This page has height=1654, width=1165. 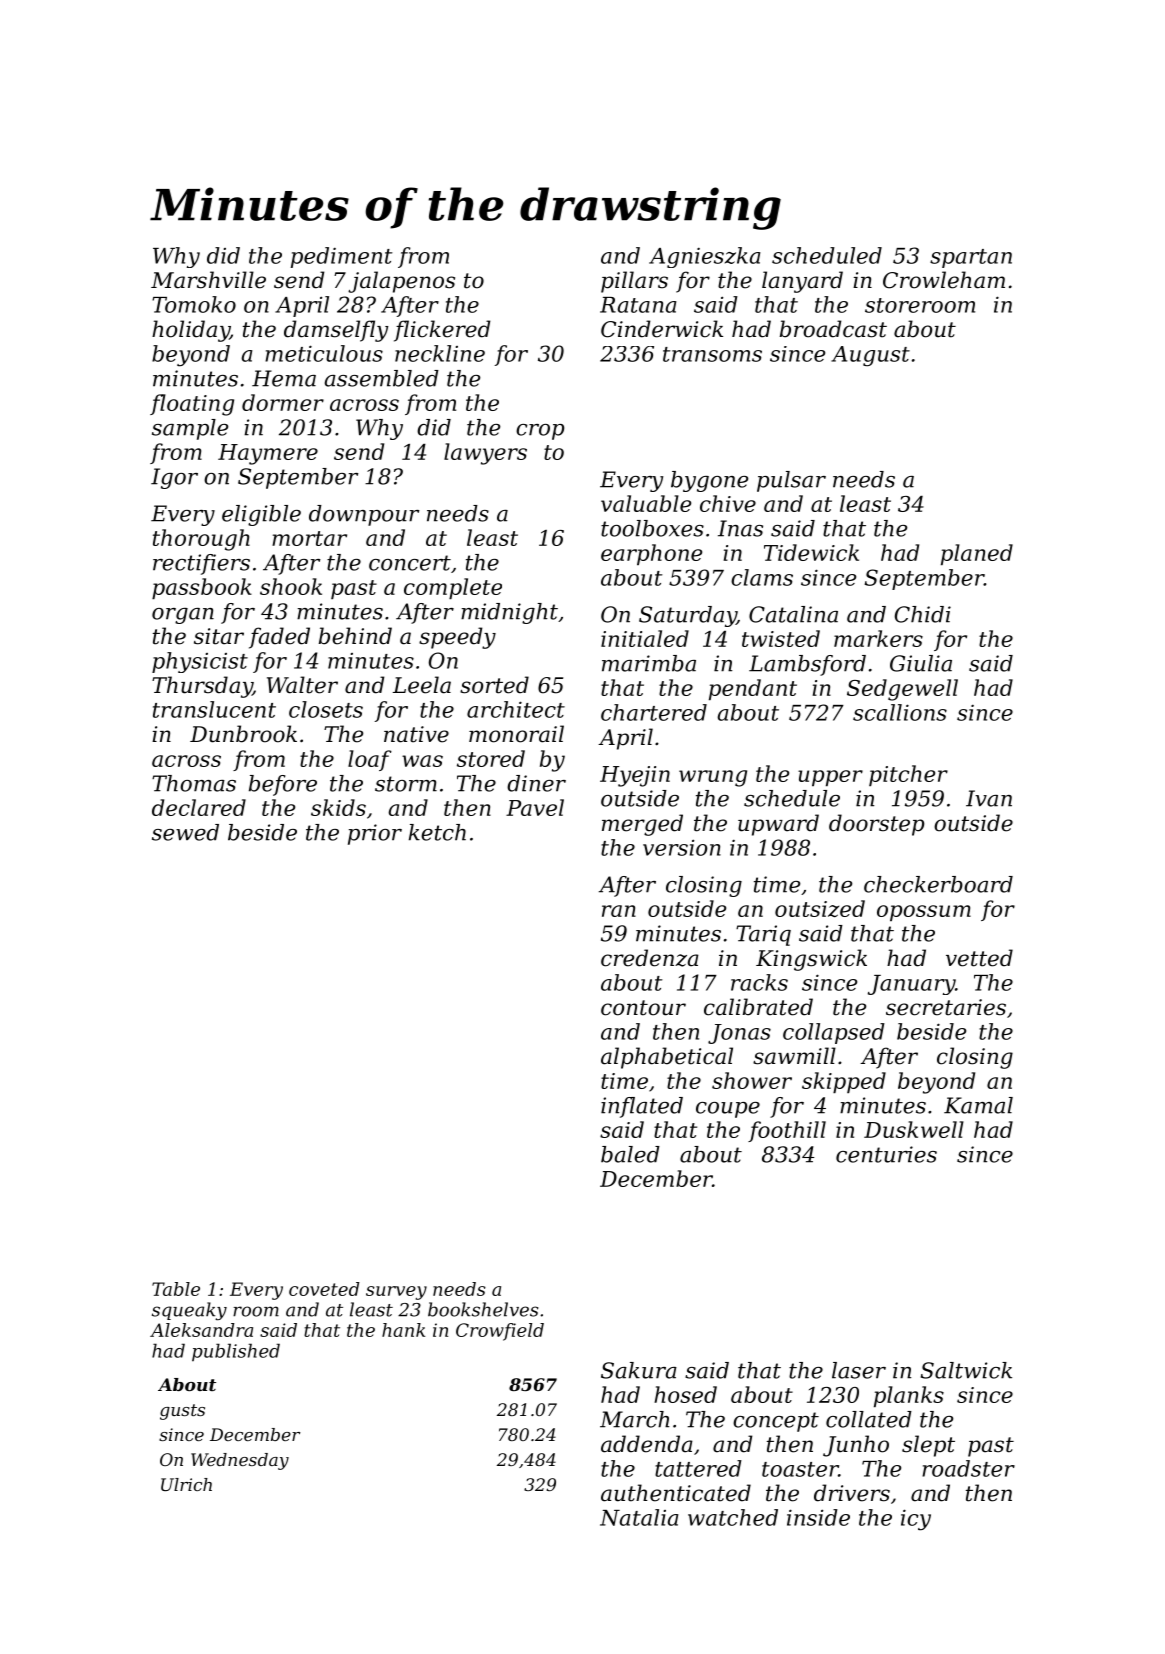 What do you see at coordinates (946, 1007) in the page?
I see `secretaries` at bounding box center [946, 1007].
